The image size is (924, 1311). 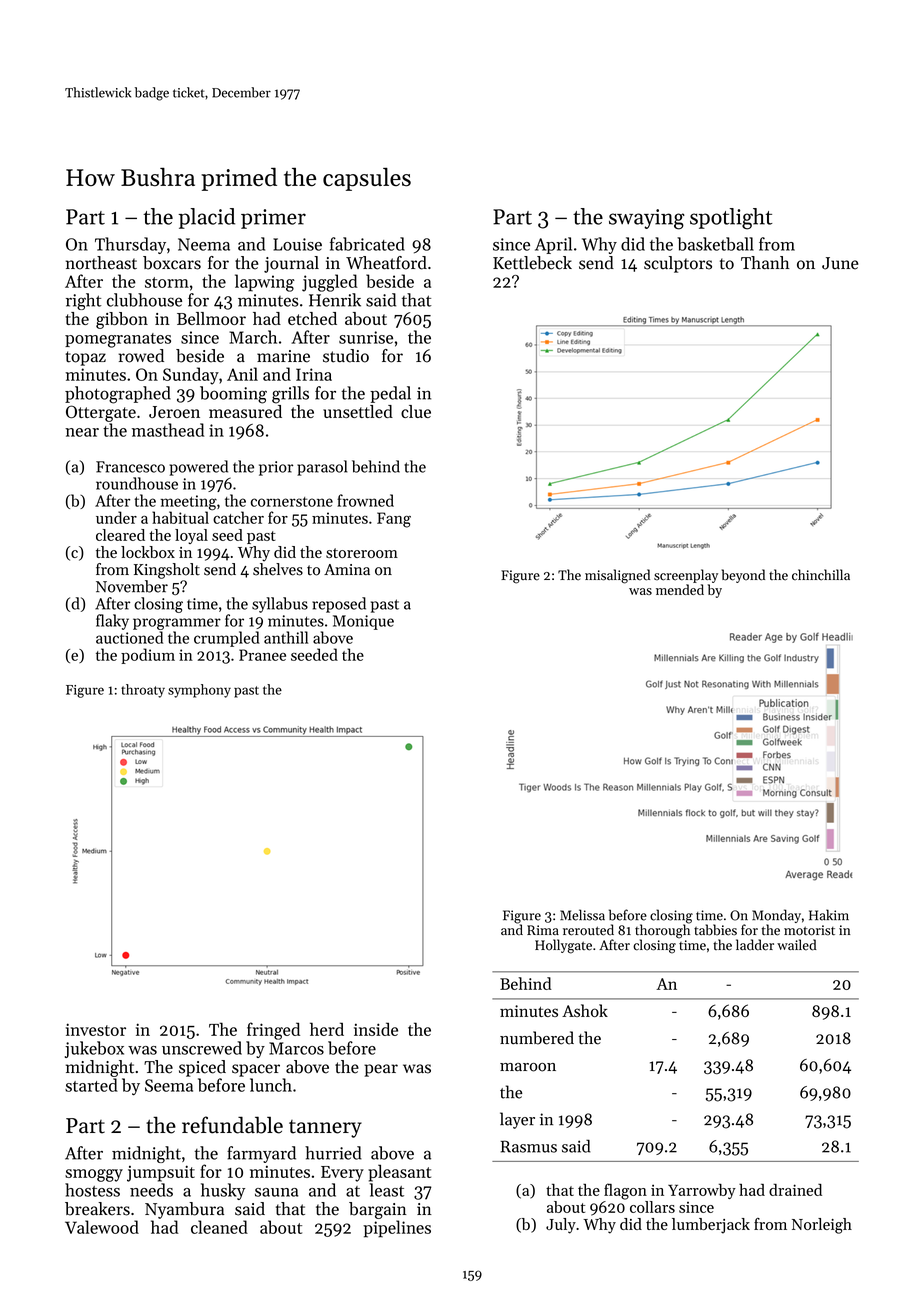 I want to click on flagon, so click(x=625, y=1191).
